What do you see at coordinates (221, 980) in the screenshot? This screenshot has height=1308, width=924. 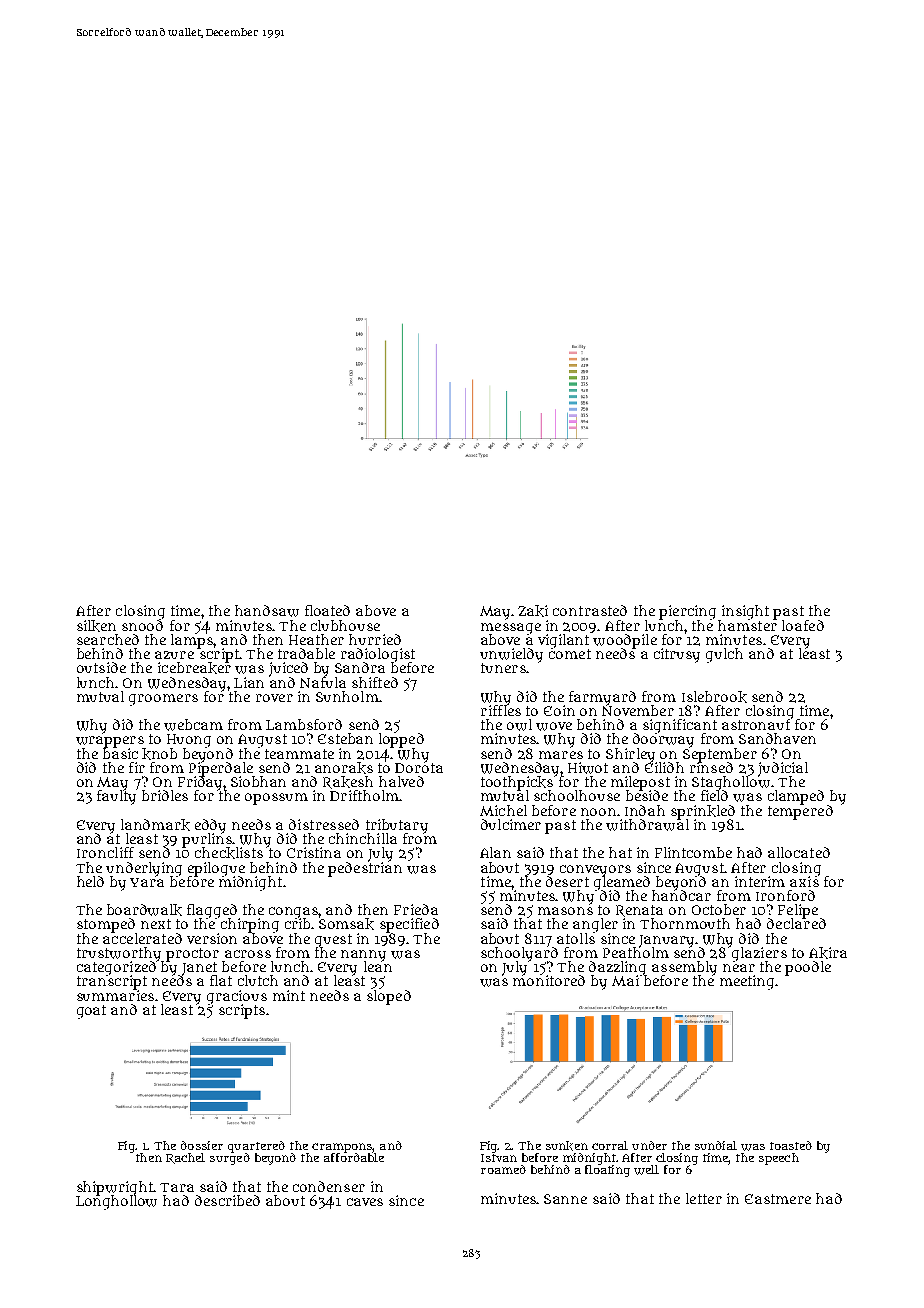 I see `flat` at bounding box center [221, 980].
